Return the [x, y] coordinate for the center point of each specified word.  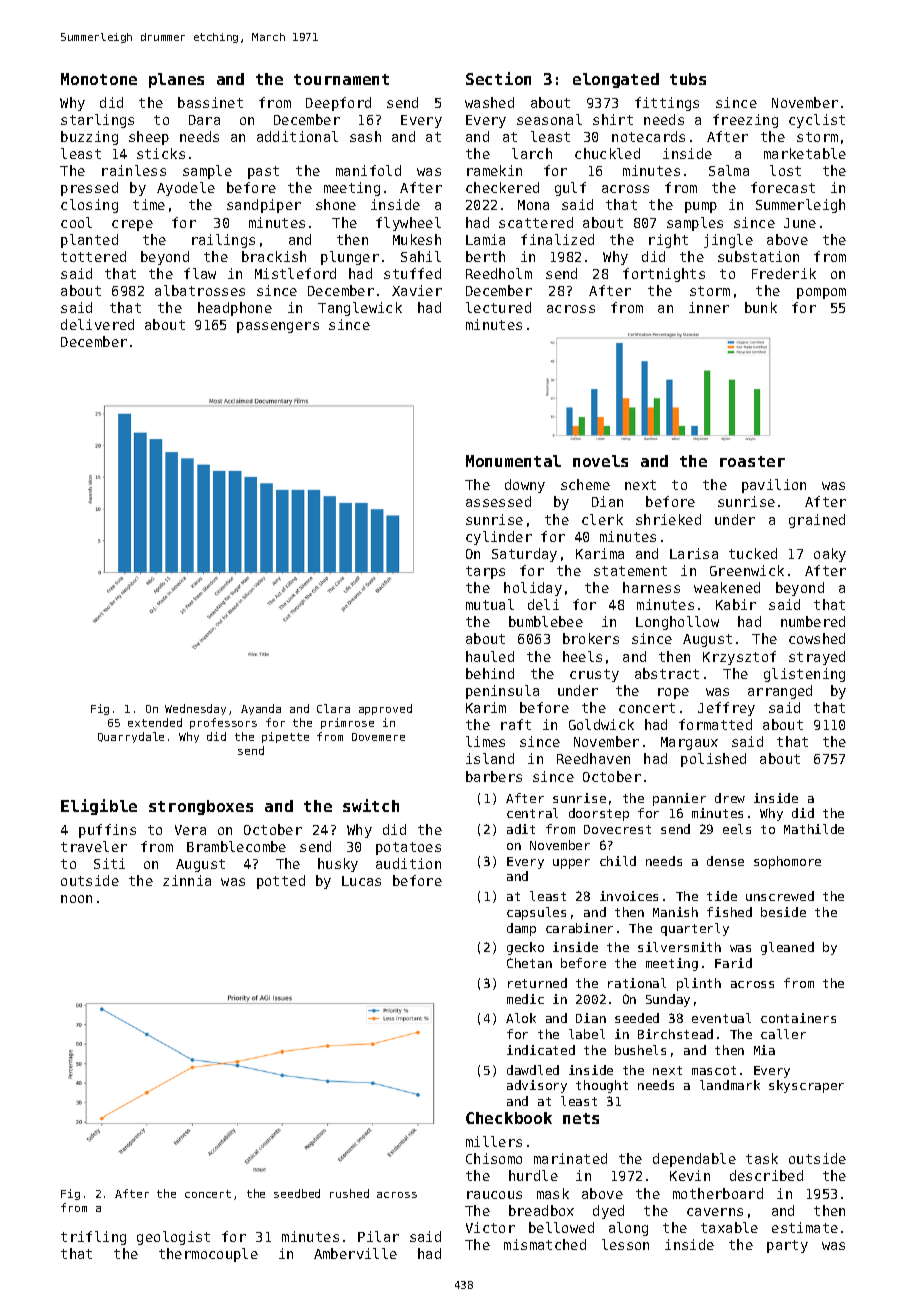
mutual [490, 604]
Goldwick [601, 724]
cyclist [817, 121]
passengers [278, 327]
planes [176, 80]
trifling [93, 1238]
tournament [341, 79]
